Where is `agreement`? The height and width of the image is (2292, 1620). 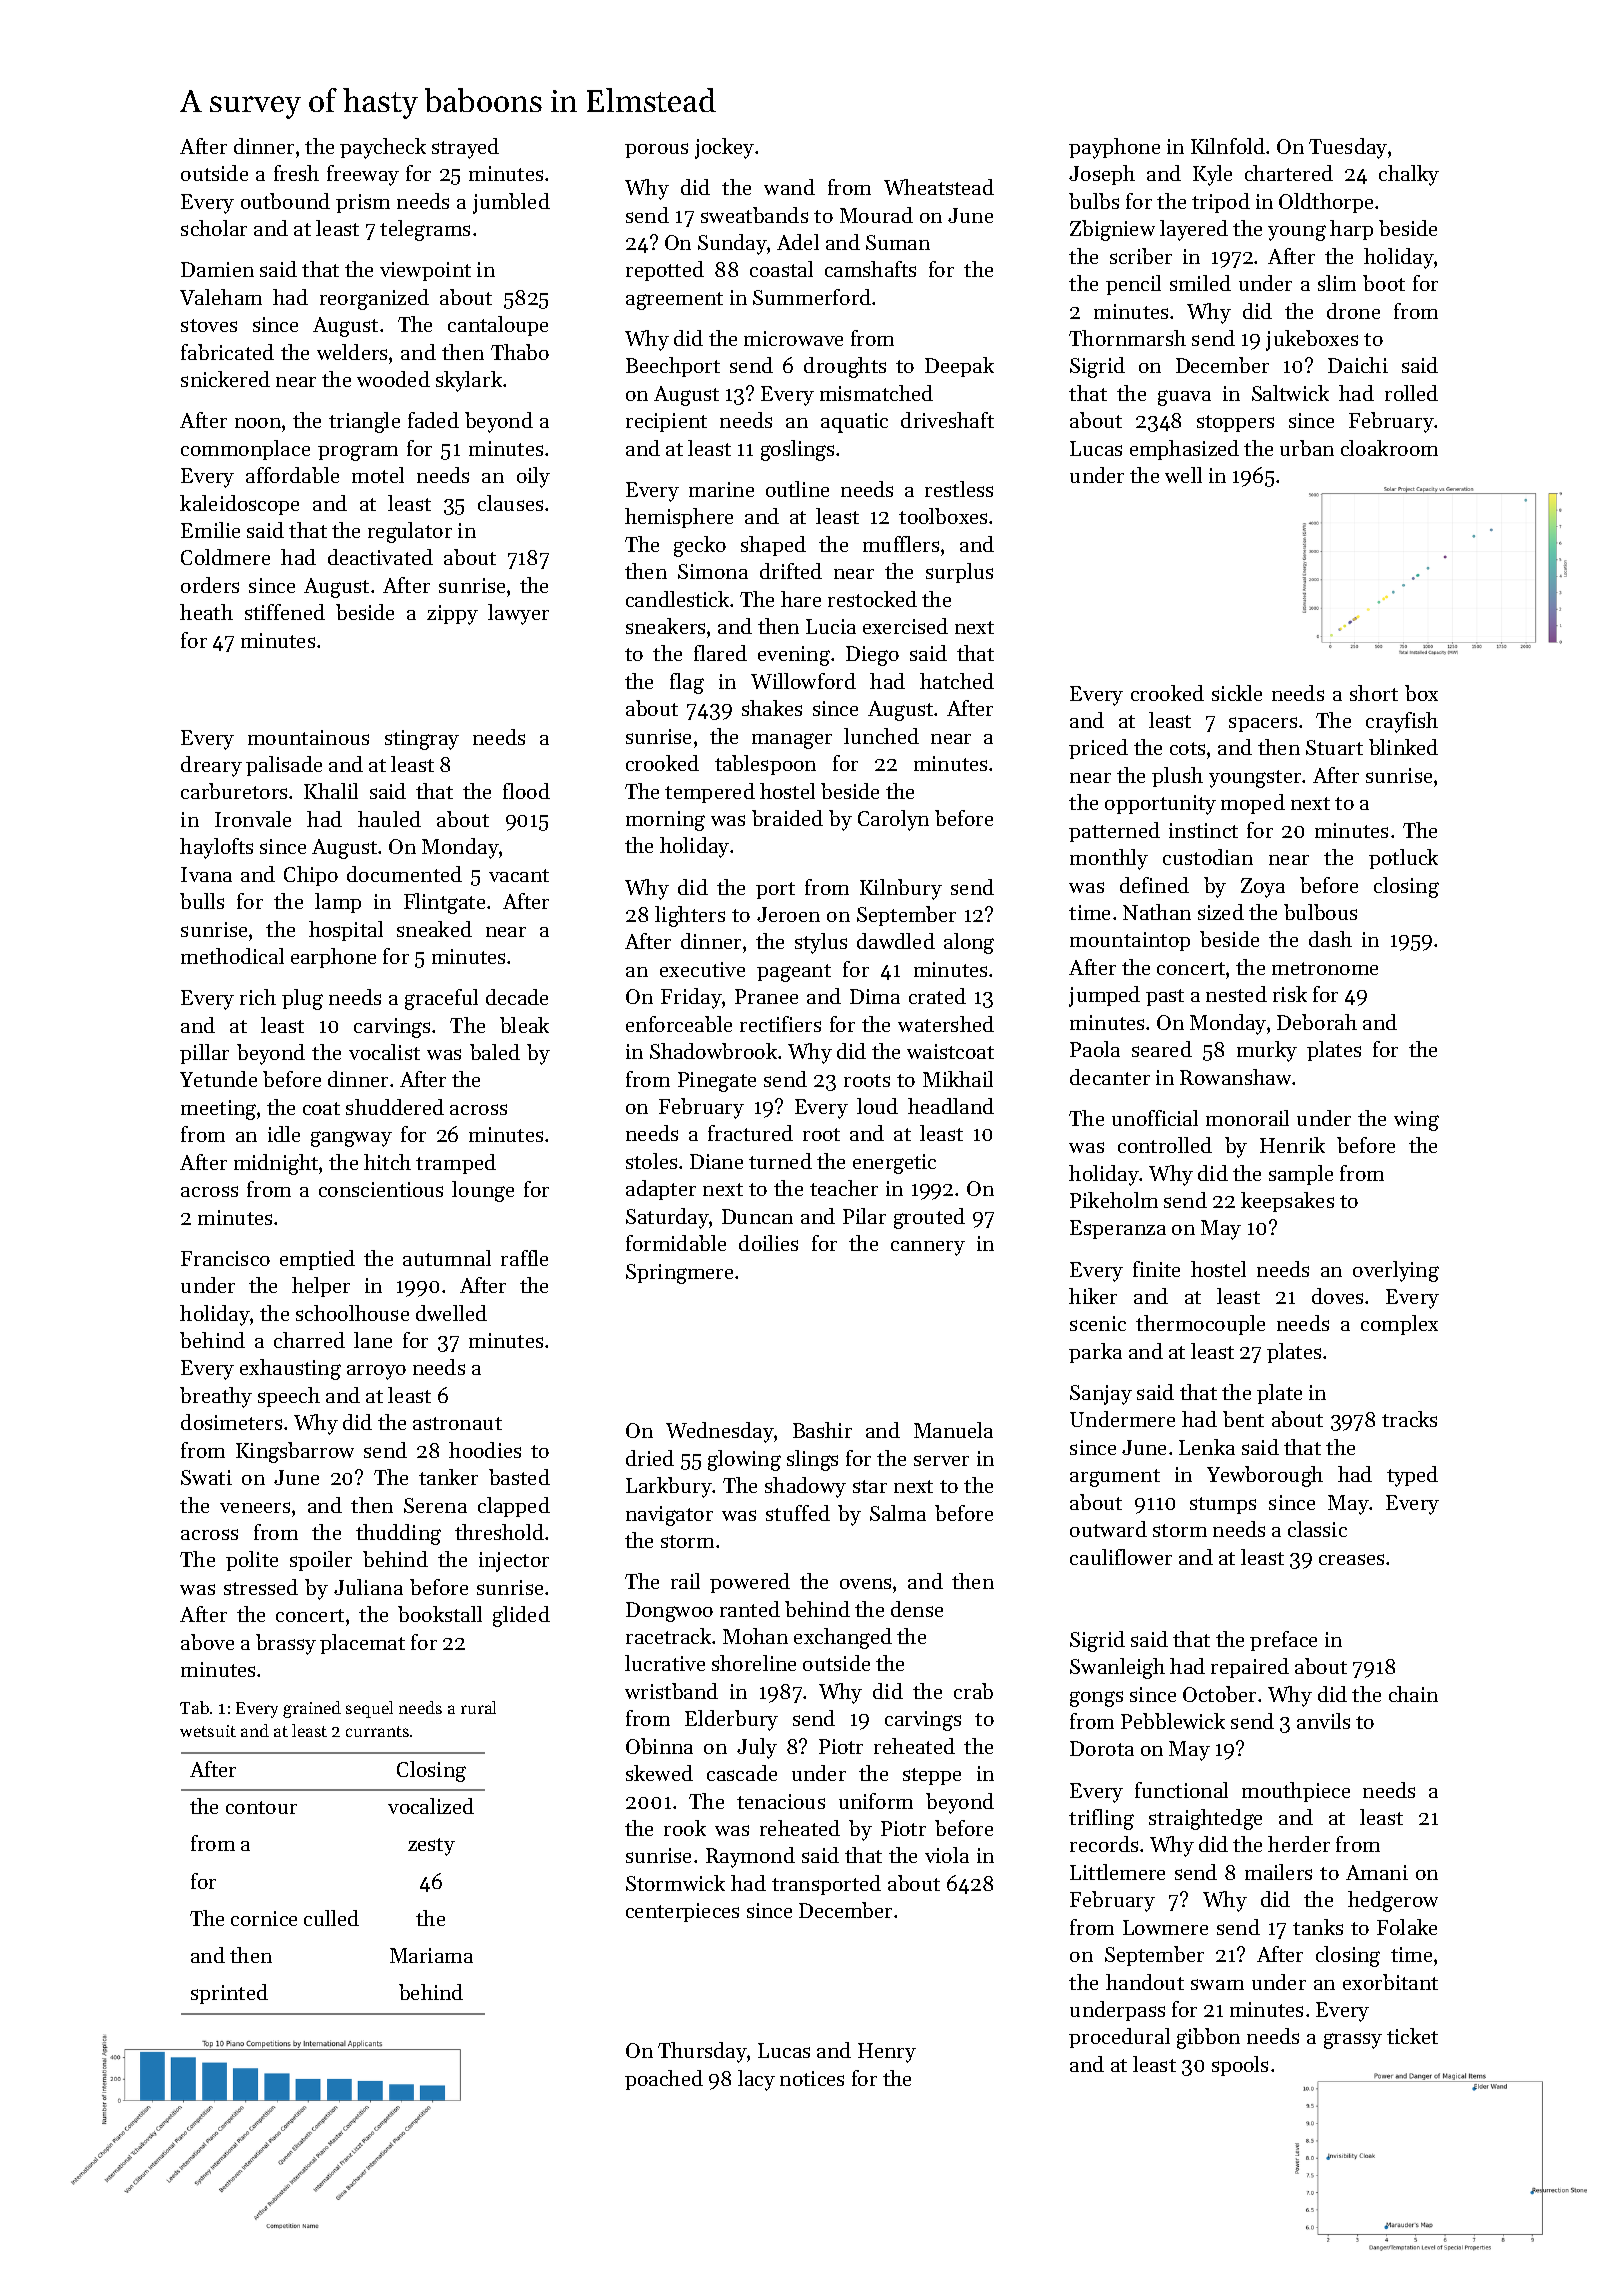
agreement is located at coordinates (674, 301).
